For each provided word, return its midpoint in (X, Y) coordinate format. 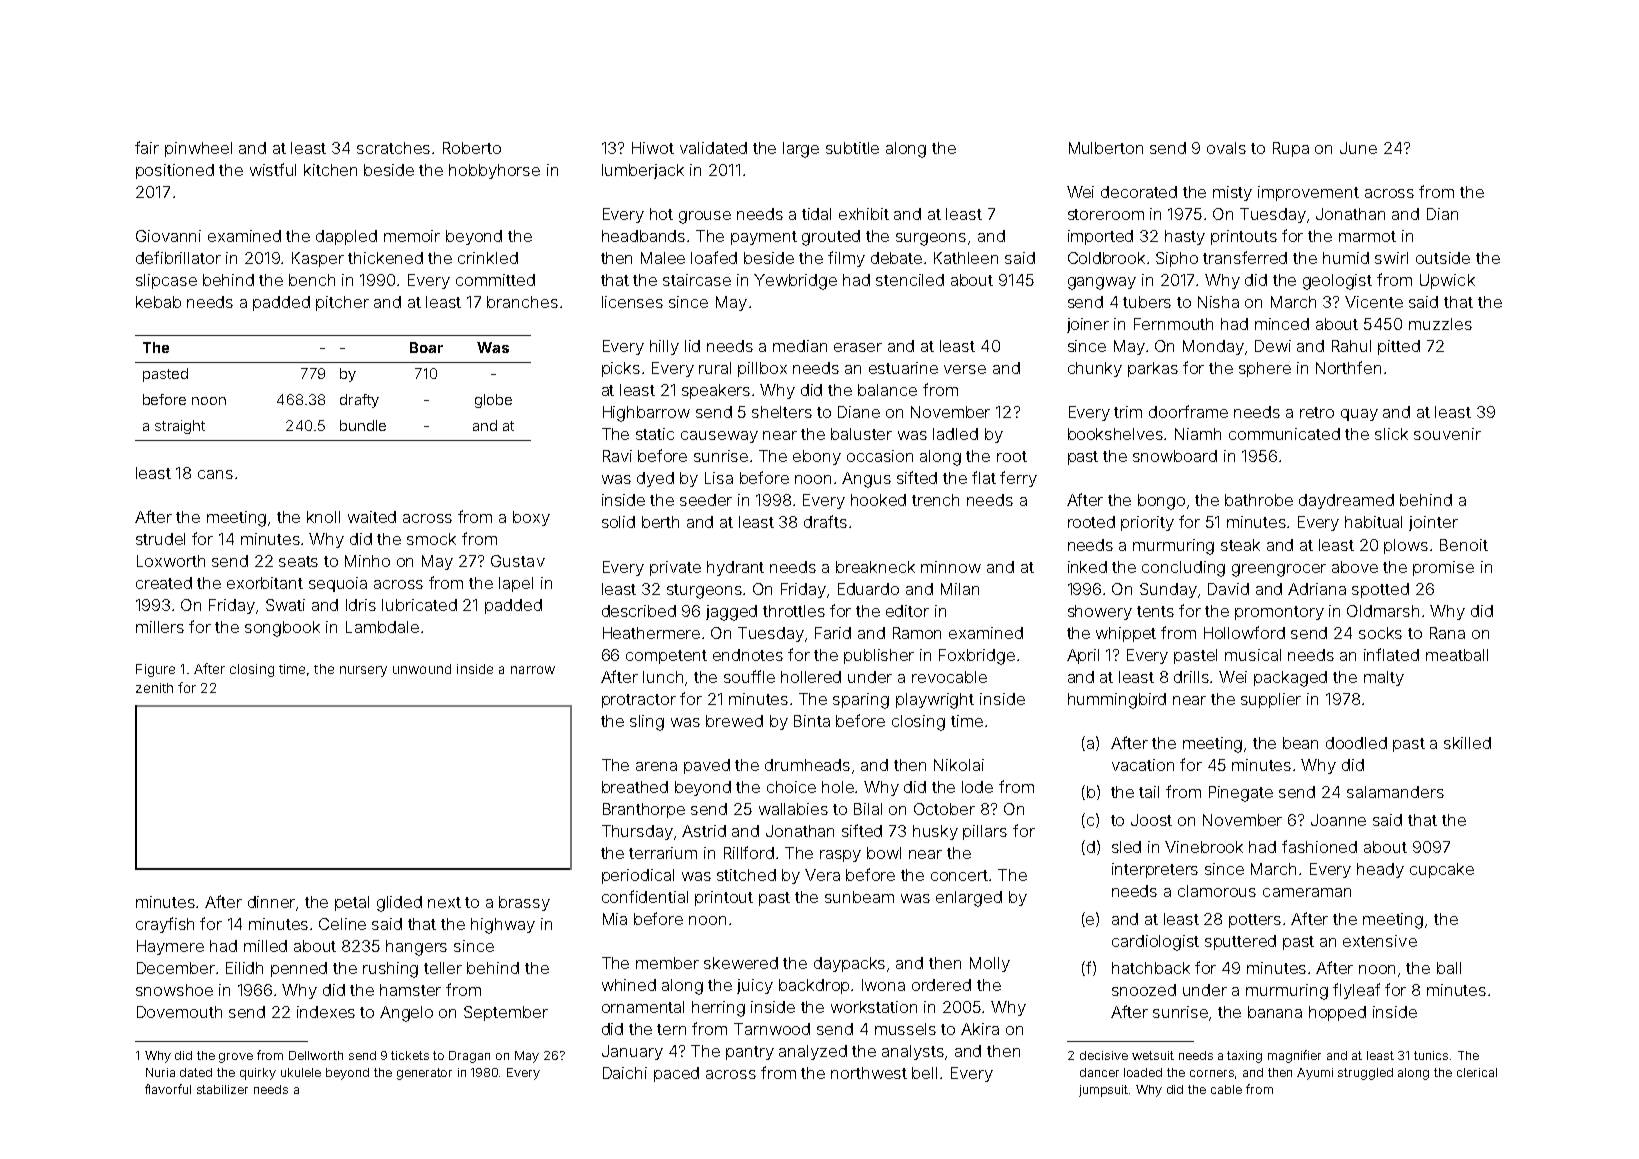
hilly (664, 347)
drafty (359, 401)
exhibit (864, 214)
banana (1275, 1012)
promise (1443, 568)
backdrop (815, 986)
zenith (154, 688)
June (1358, 148)
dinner (272, 903)
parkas (1153, 369)
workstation (874, 1007)
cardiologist (1155, 943)
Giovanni (168, 236)
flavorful (168, 1089)
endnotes (748, 655)
